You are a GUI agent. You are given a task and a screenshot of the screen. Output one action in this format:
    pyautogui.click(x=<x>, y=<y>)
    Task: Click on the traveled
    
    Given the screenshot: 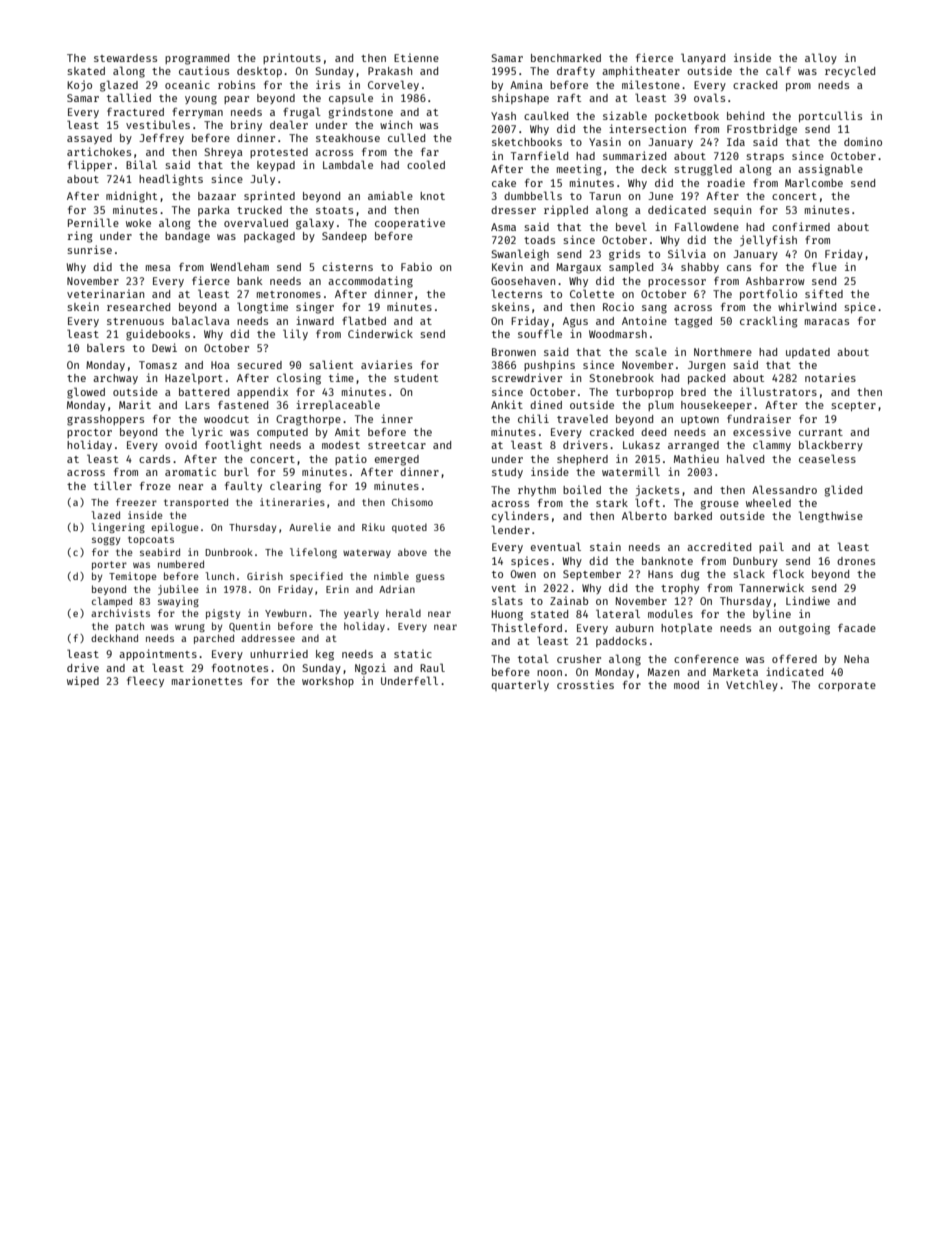 What is the action you would take?
    pyautogui.click(x=582, y=418)
